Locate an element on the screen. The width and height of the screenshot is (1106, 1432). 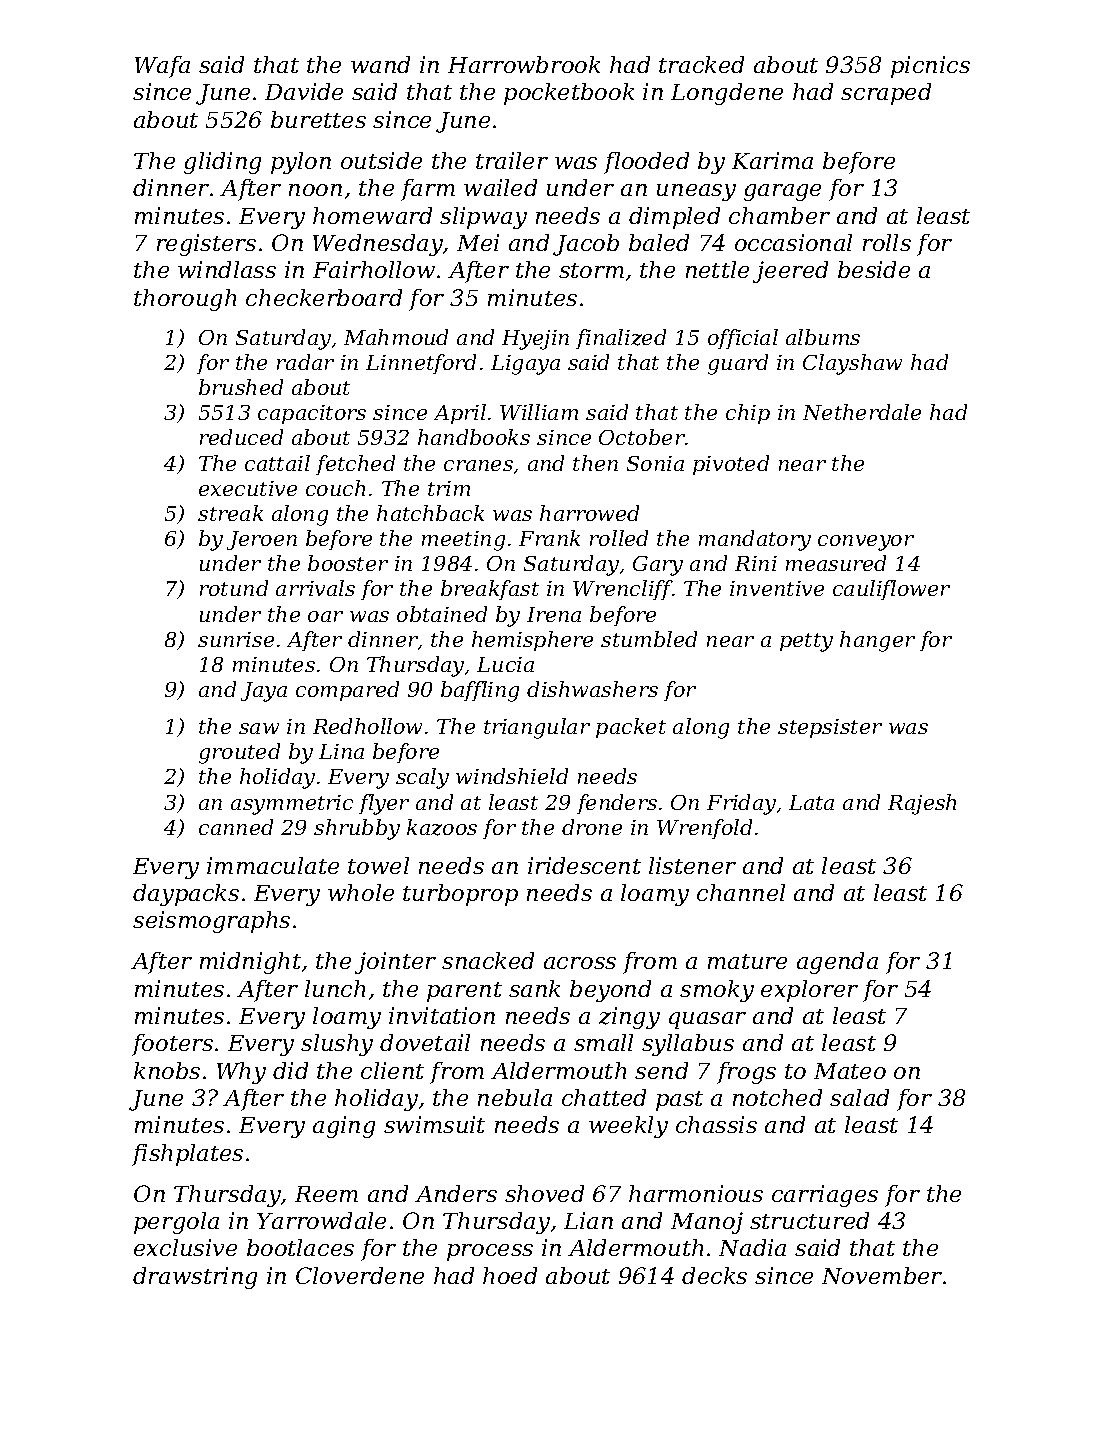
frogs is located at coordinates (746, 1073).
